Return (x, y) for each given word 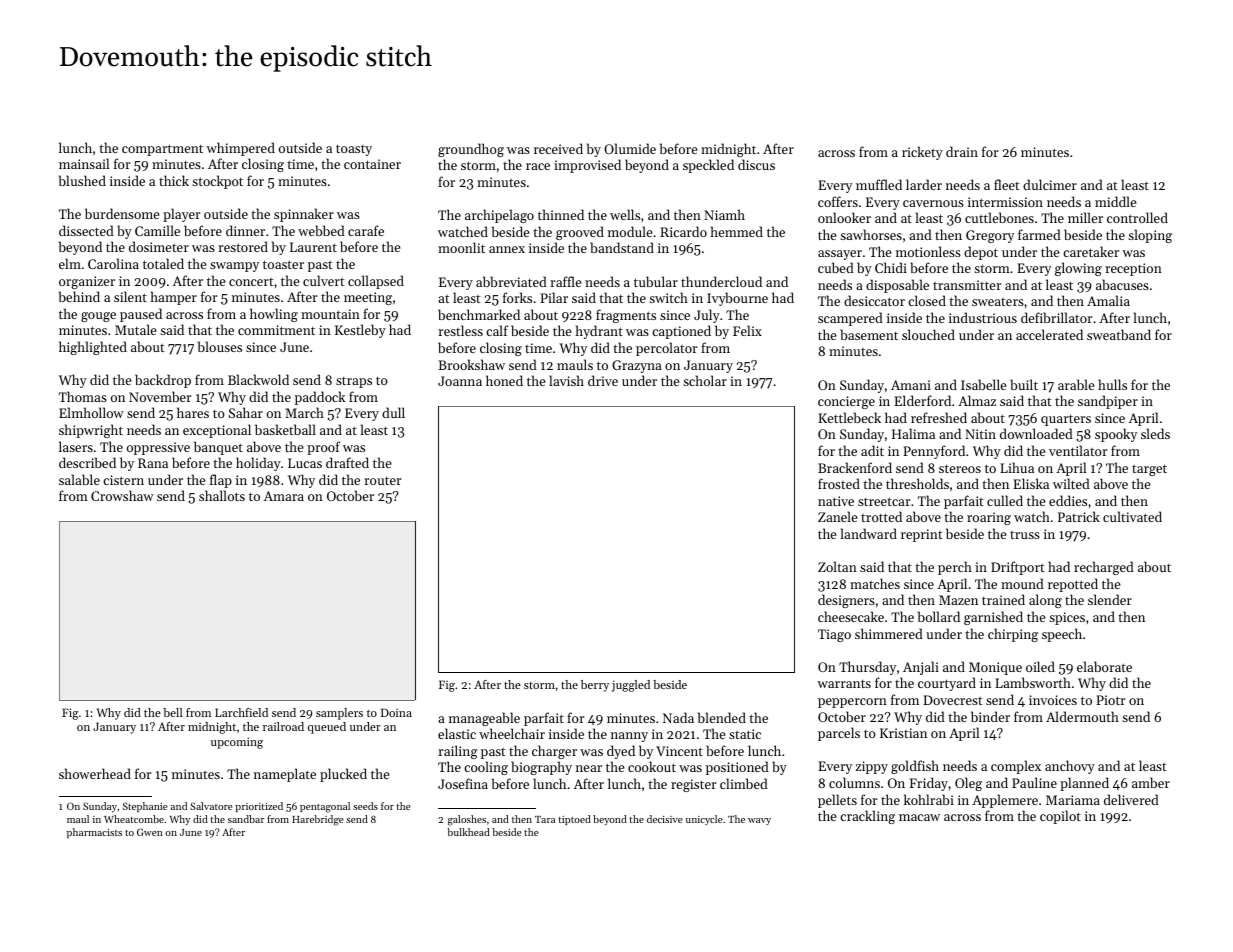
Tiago (834, 635)
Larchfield (241, 712)
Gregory (990, 236)
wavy (759, 821)
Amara (284, 496)
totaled (163, 263)
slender (1110, 599)
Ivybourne (737, 299)
